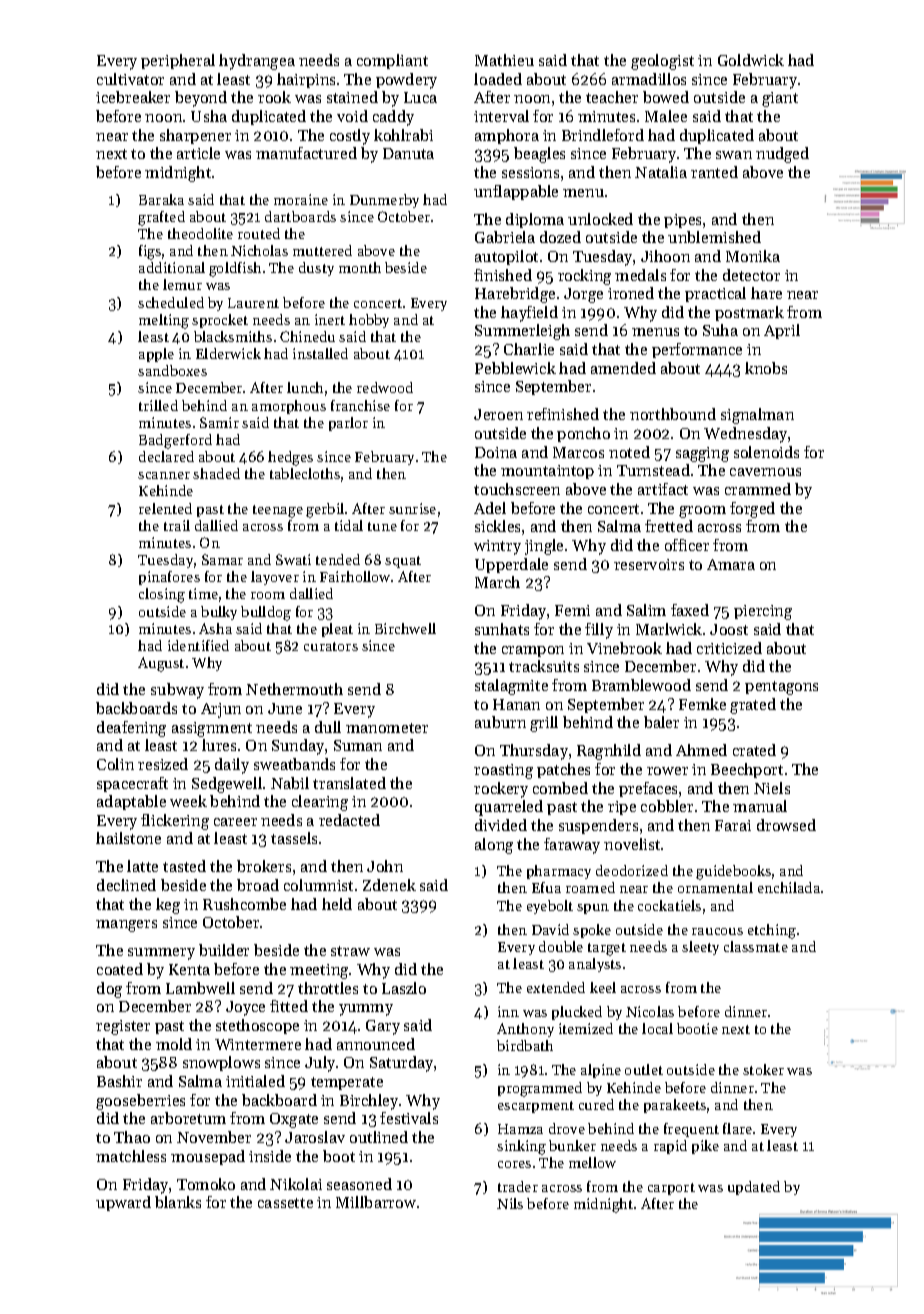 Image resolution: width=924 pixels, height=1314 pixels. I want to click on birdbath, so click(525, 1045).
